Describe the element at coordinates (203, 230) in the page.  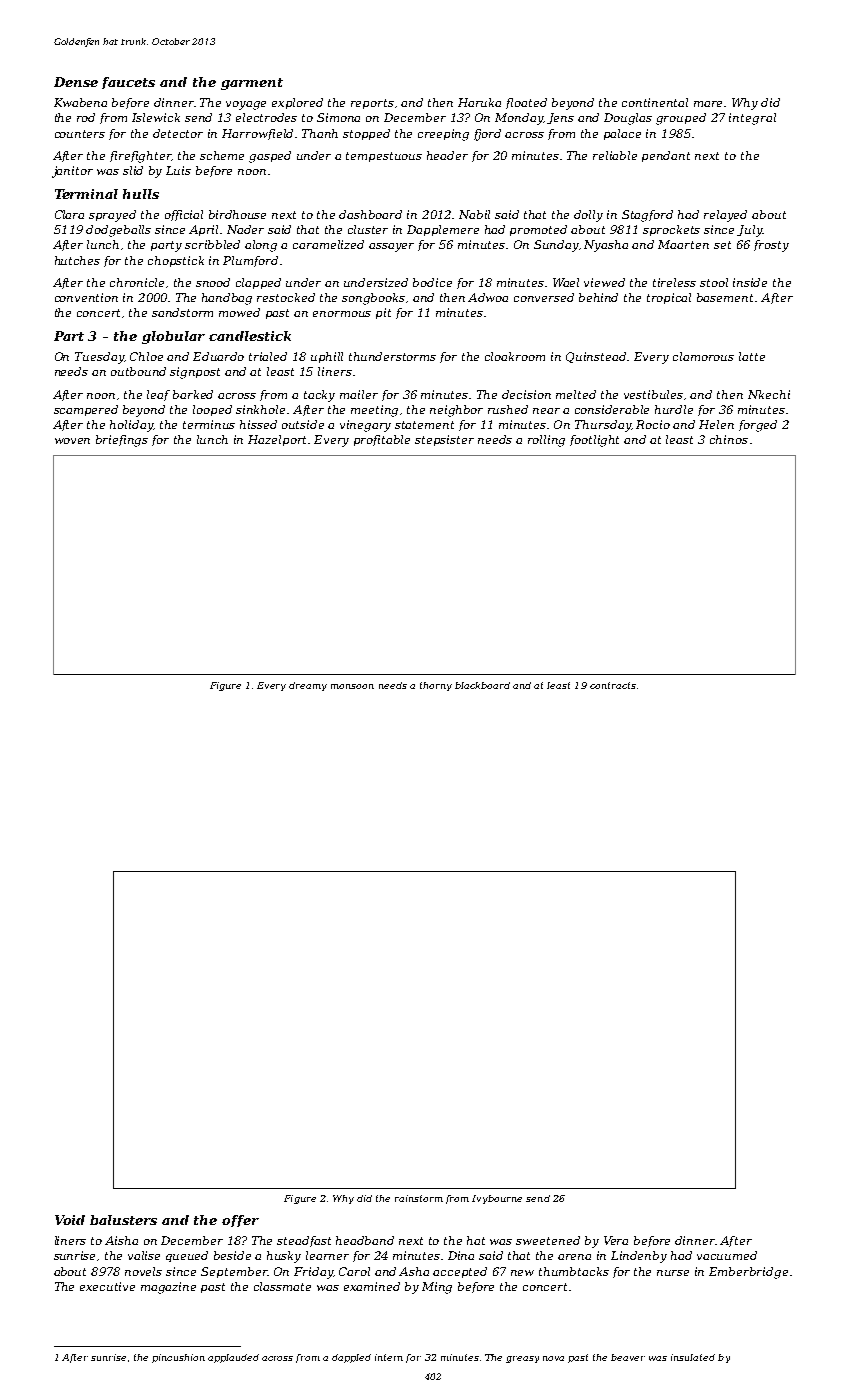
I see `April` at that location.
